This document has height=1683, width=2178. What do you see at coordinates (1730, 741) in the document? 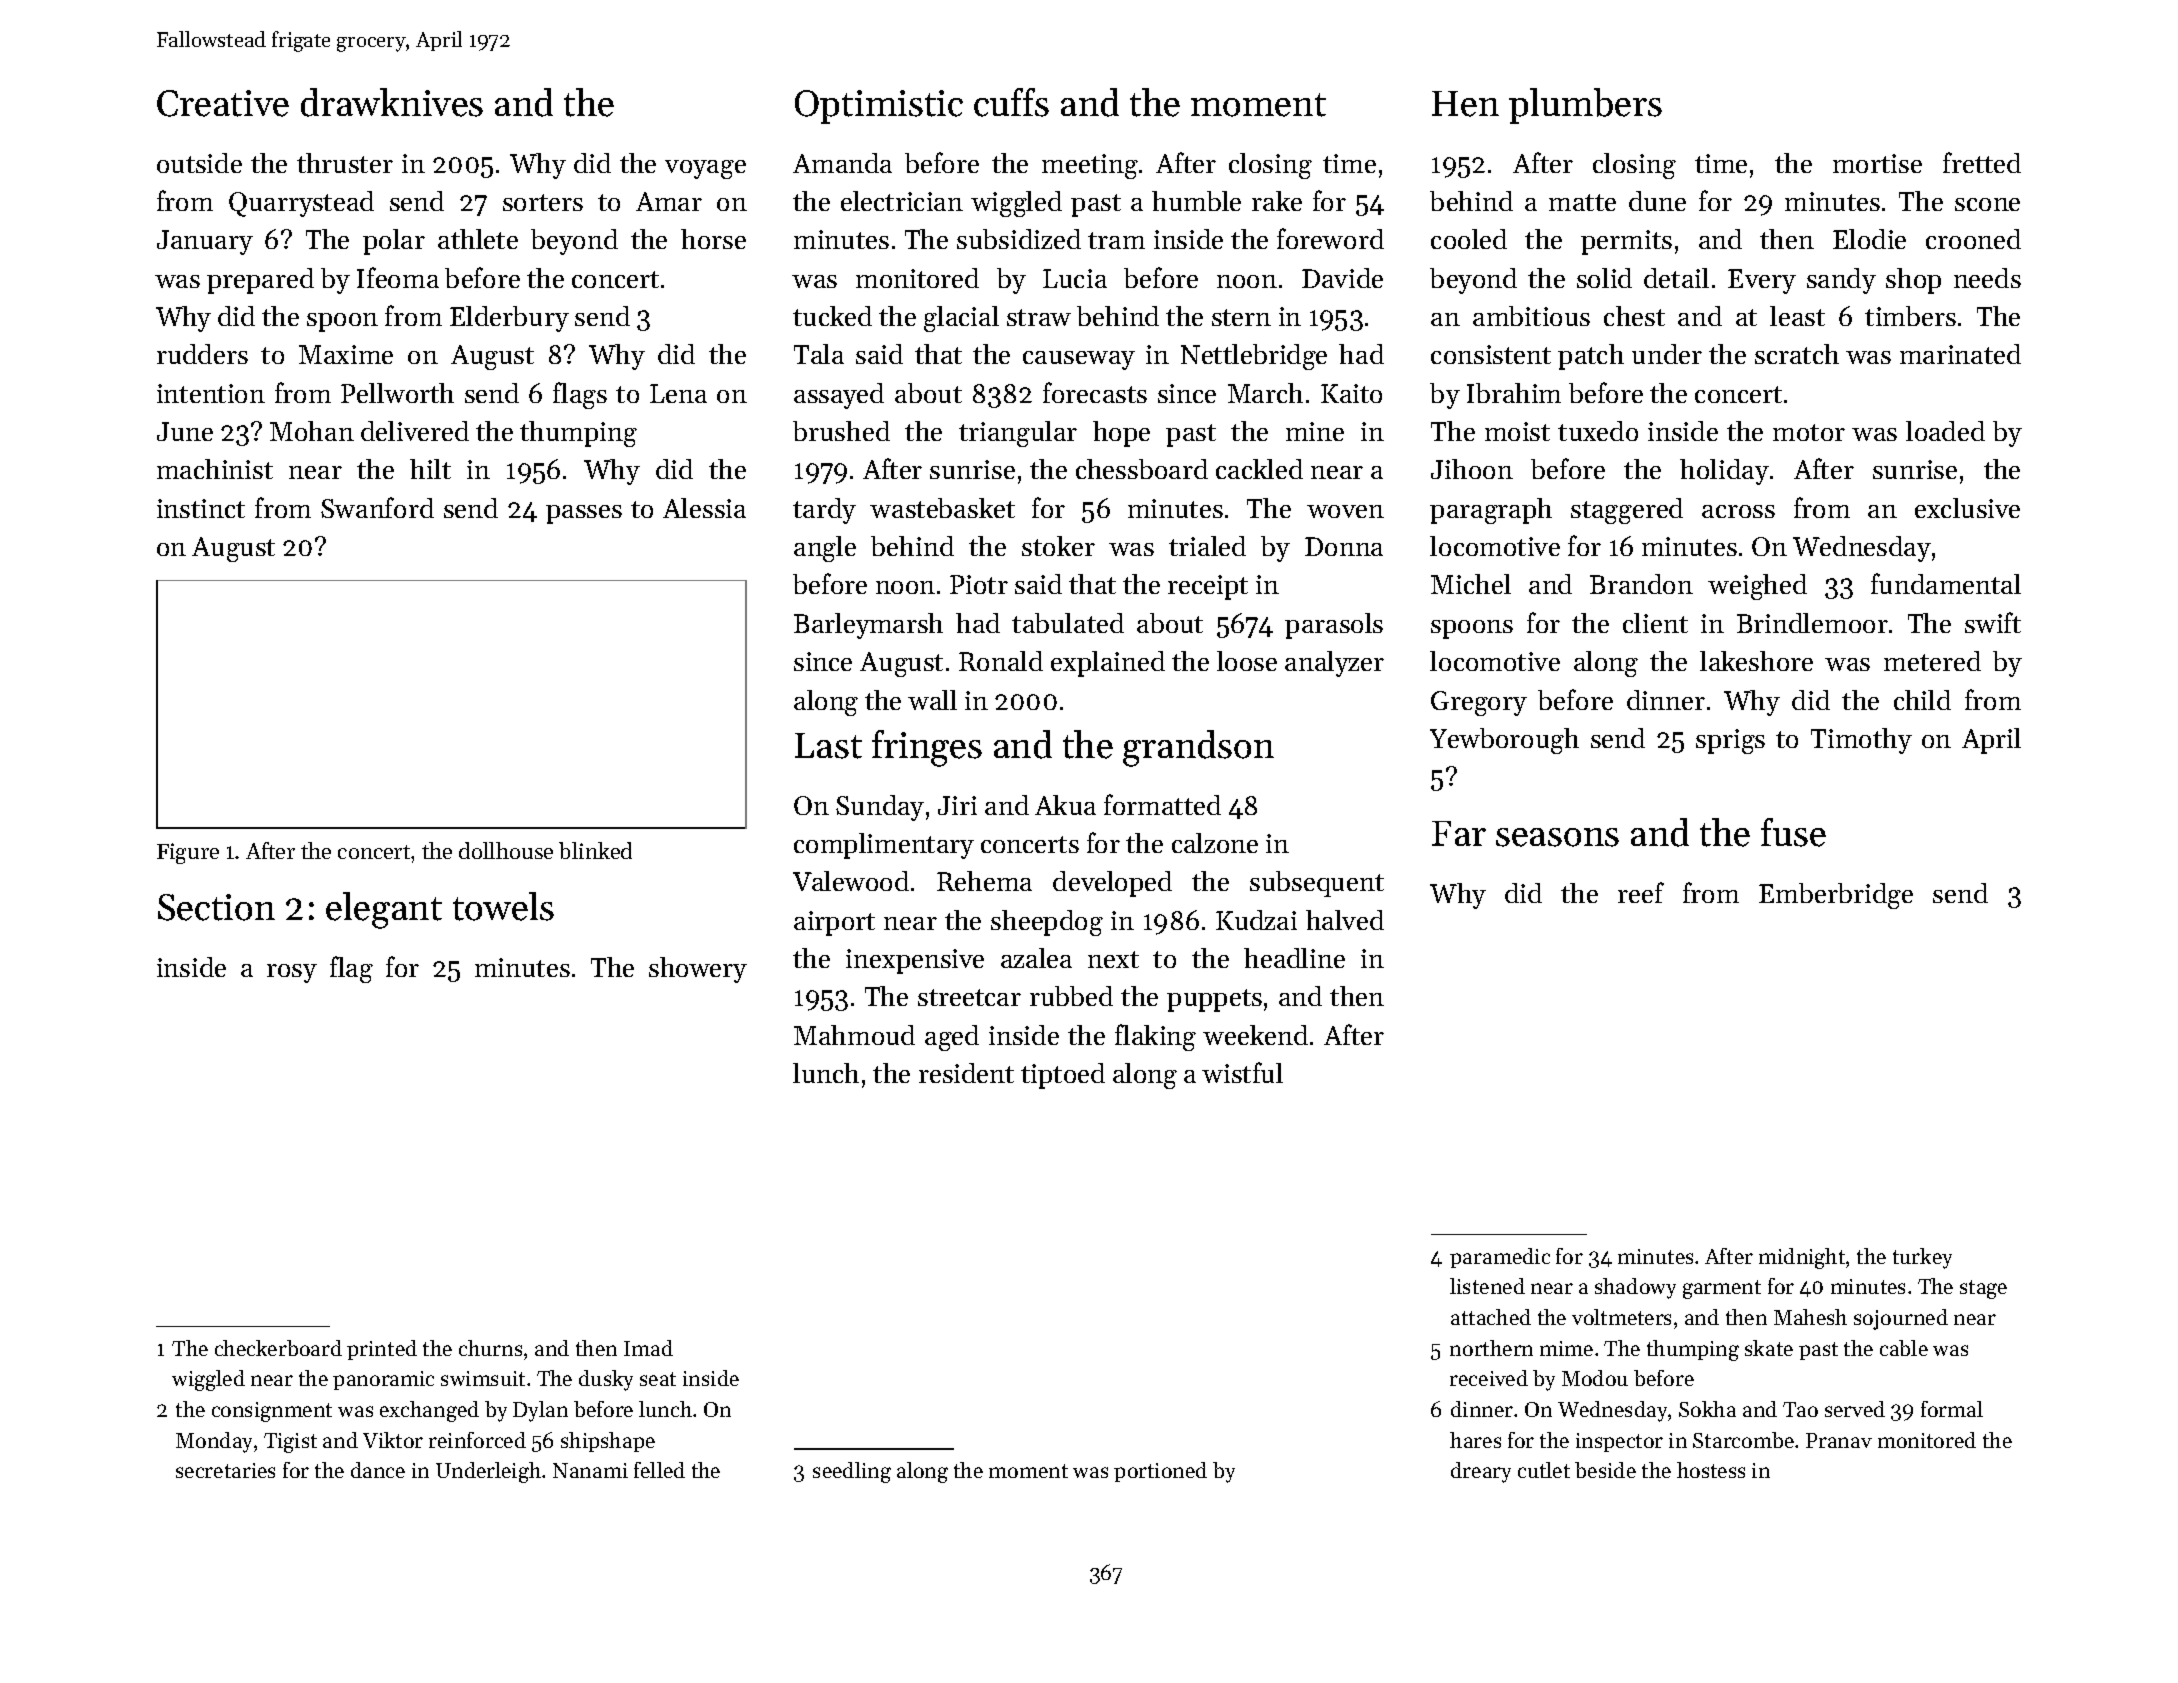
I see `sprigs` at bounding box center [1730, 741].
